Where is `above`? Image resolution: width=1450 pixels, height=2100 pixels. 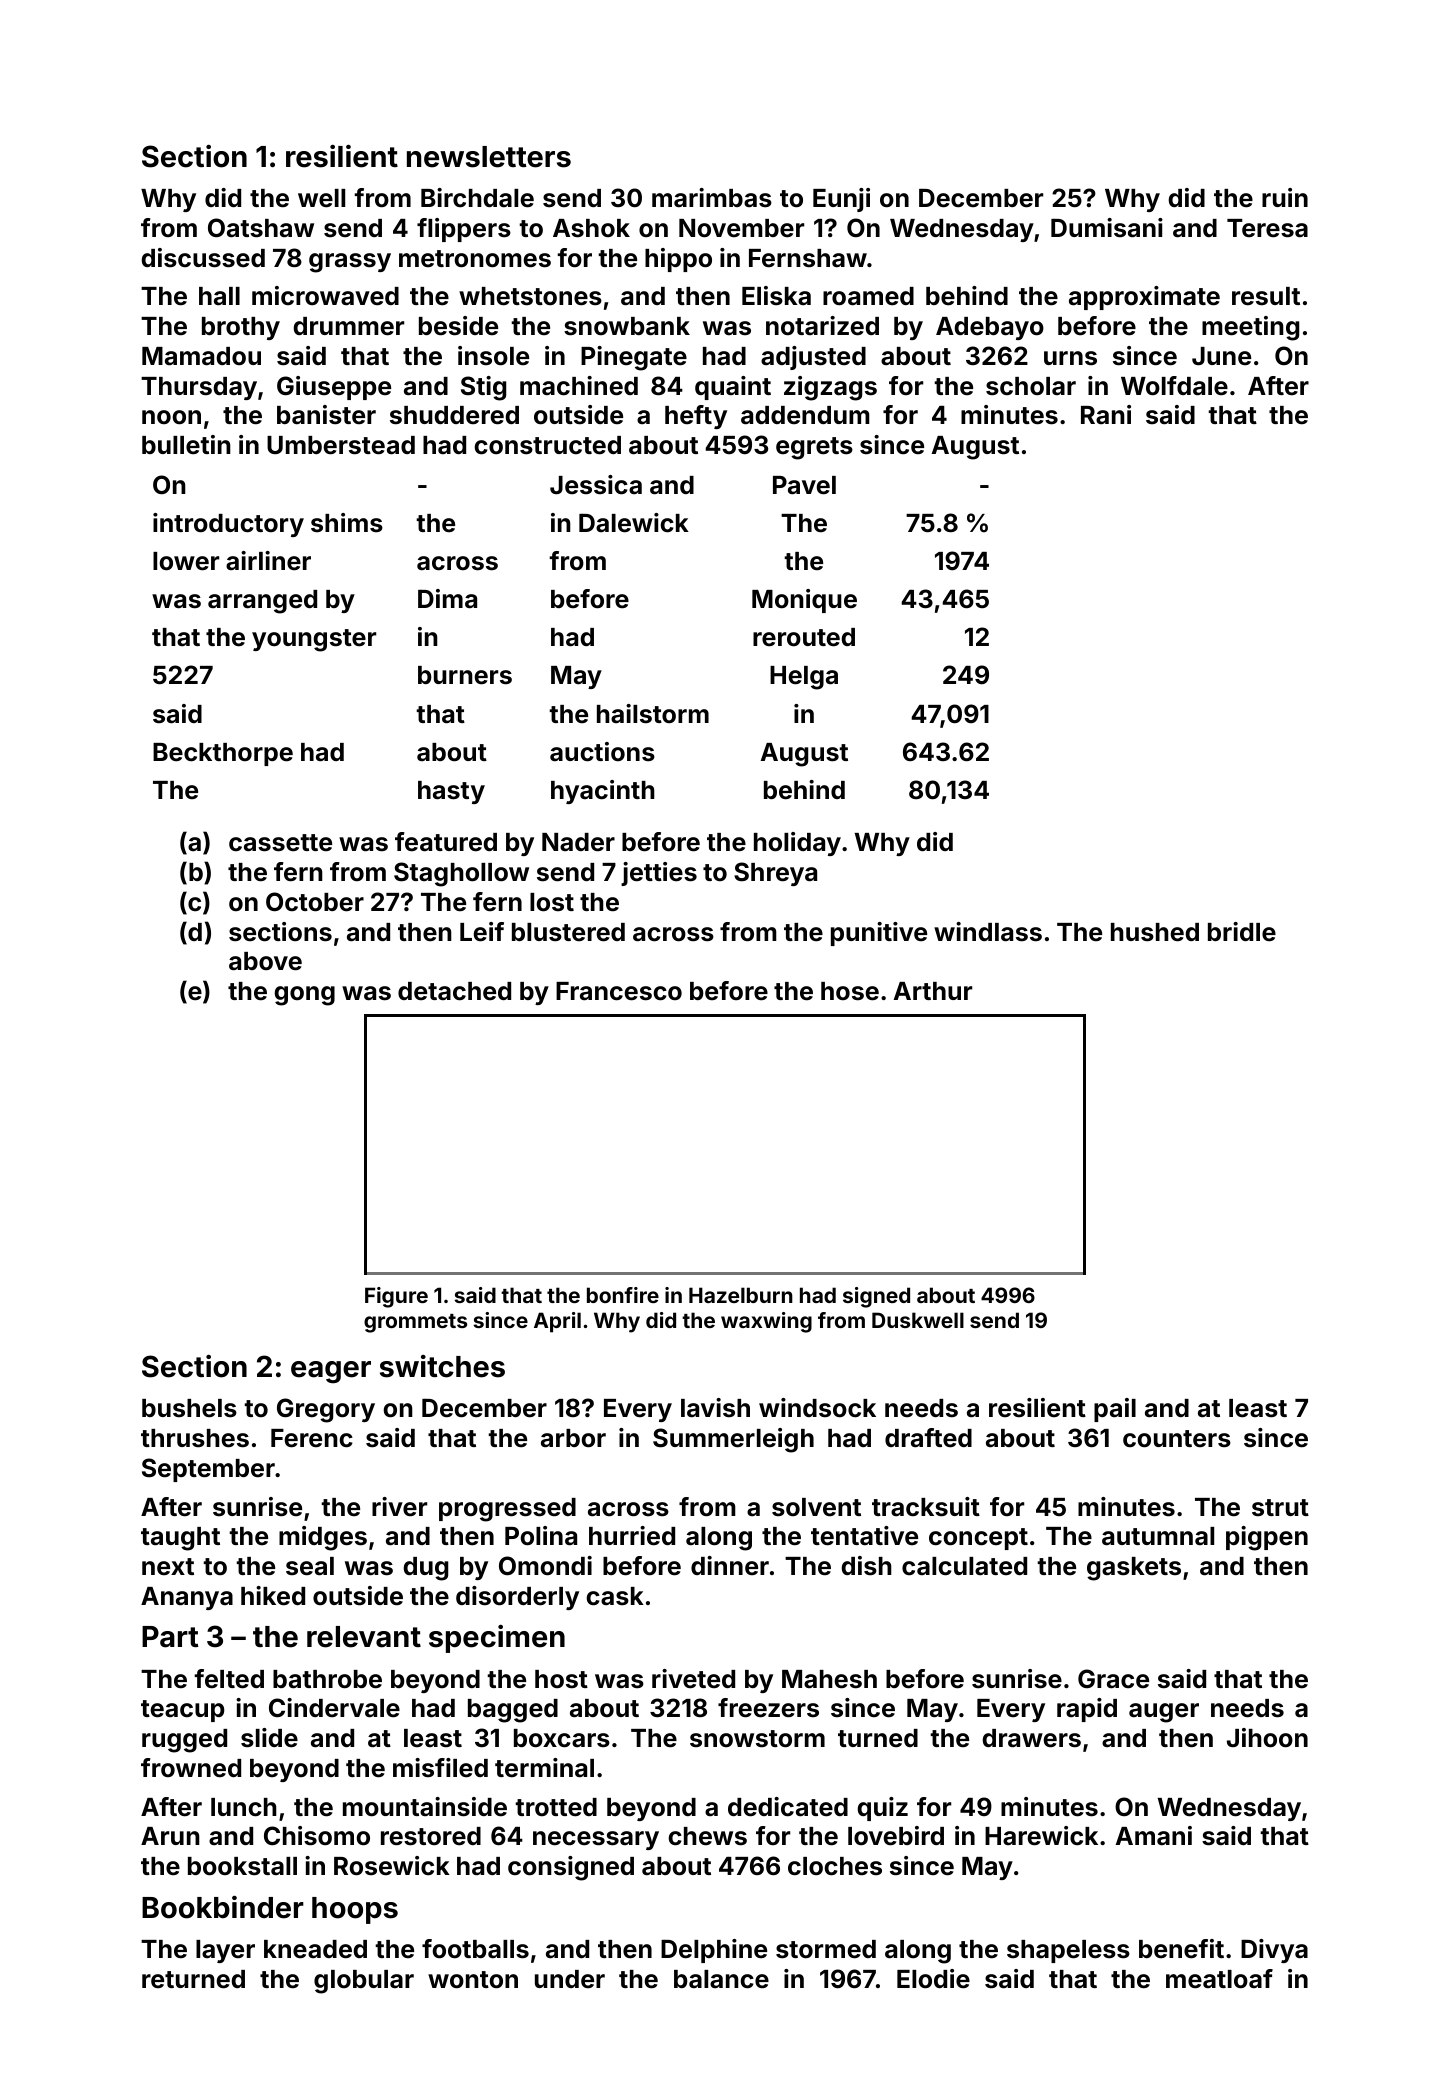
above is located at coordinates (265, 961).
